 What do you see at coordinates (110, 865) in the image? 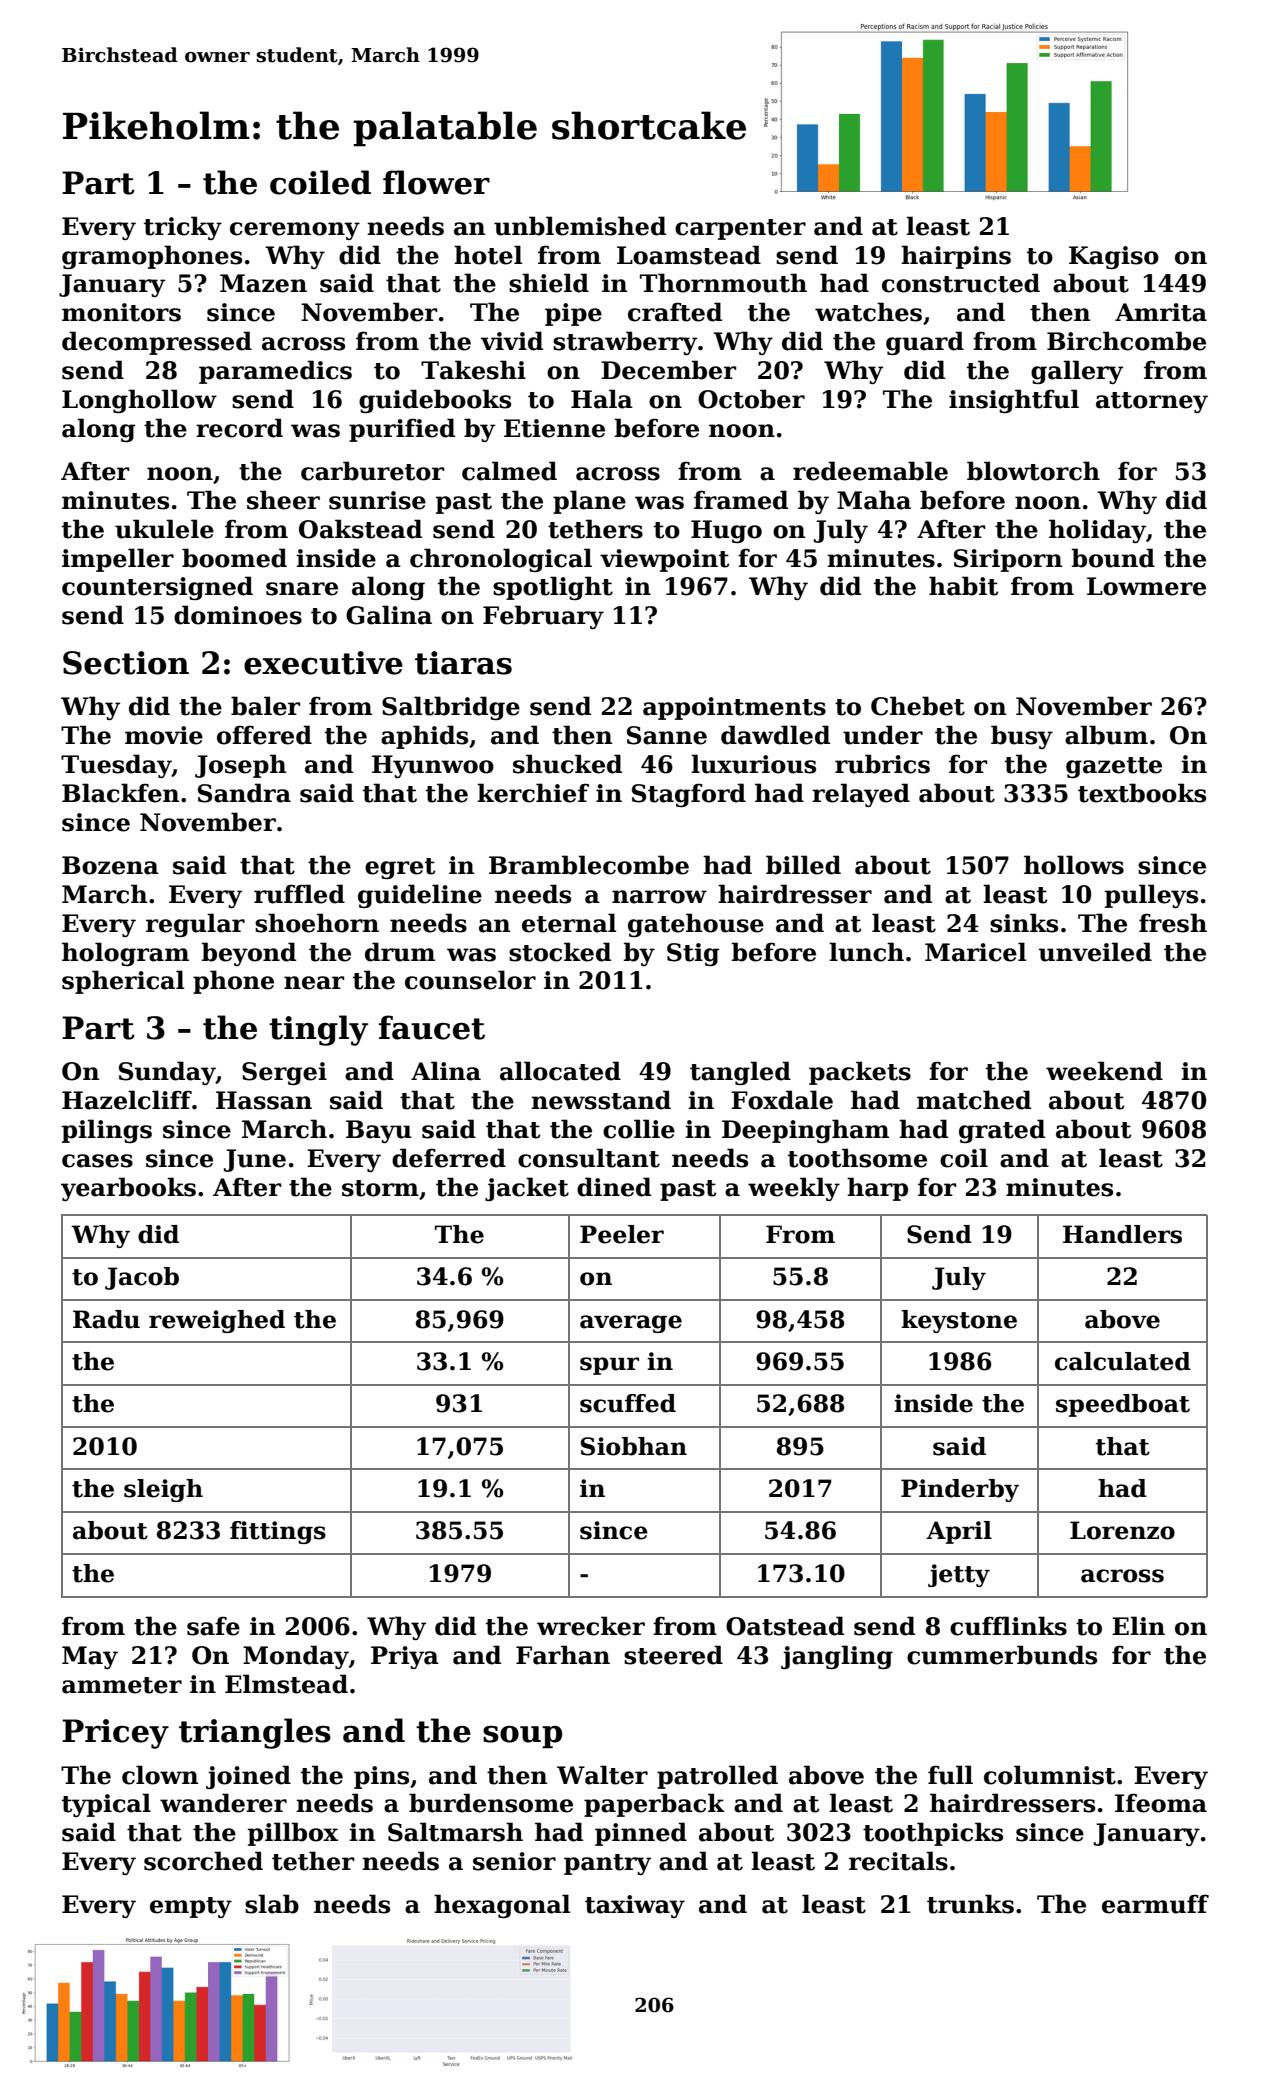
I see `Bozena` at bounding box center [110, 865].
